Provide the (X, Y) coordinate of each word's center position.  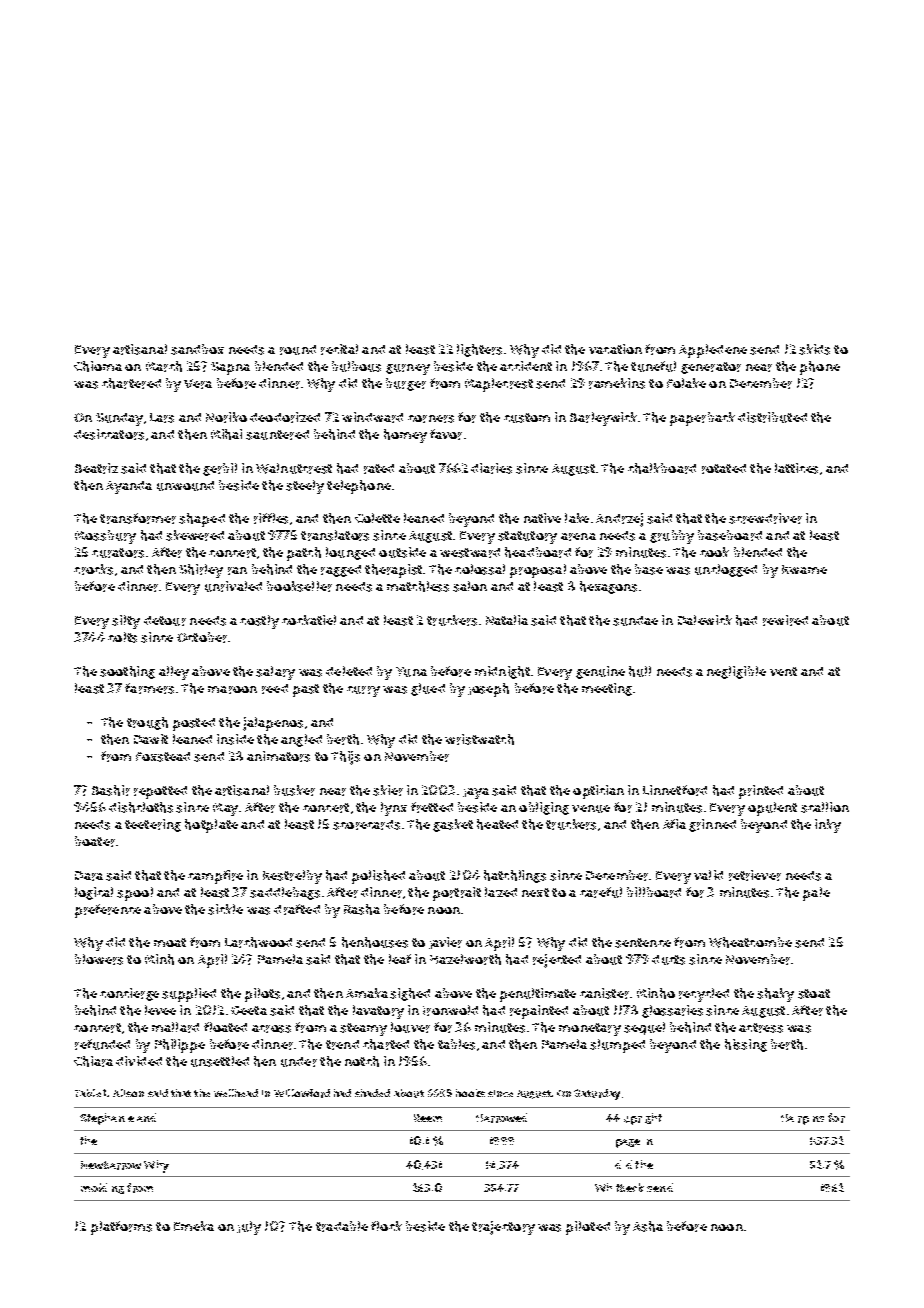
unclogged (726, 570)
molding (102, 1188)
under (299, 1062)
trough (147, 723)
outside (402, 552)
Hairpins (802, 1119)
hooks (470, 1093)
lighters (479, 350)
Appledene (713, 351)
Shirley (201, 571)
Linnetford (675, 790)
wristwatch (479, 739)
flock (386, 1226)
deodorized (285, 417)
